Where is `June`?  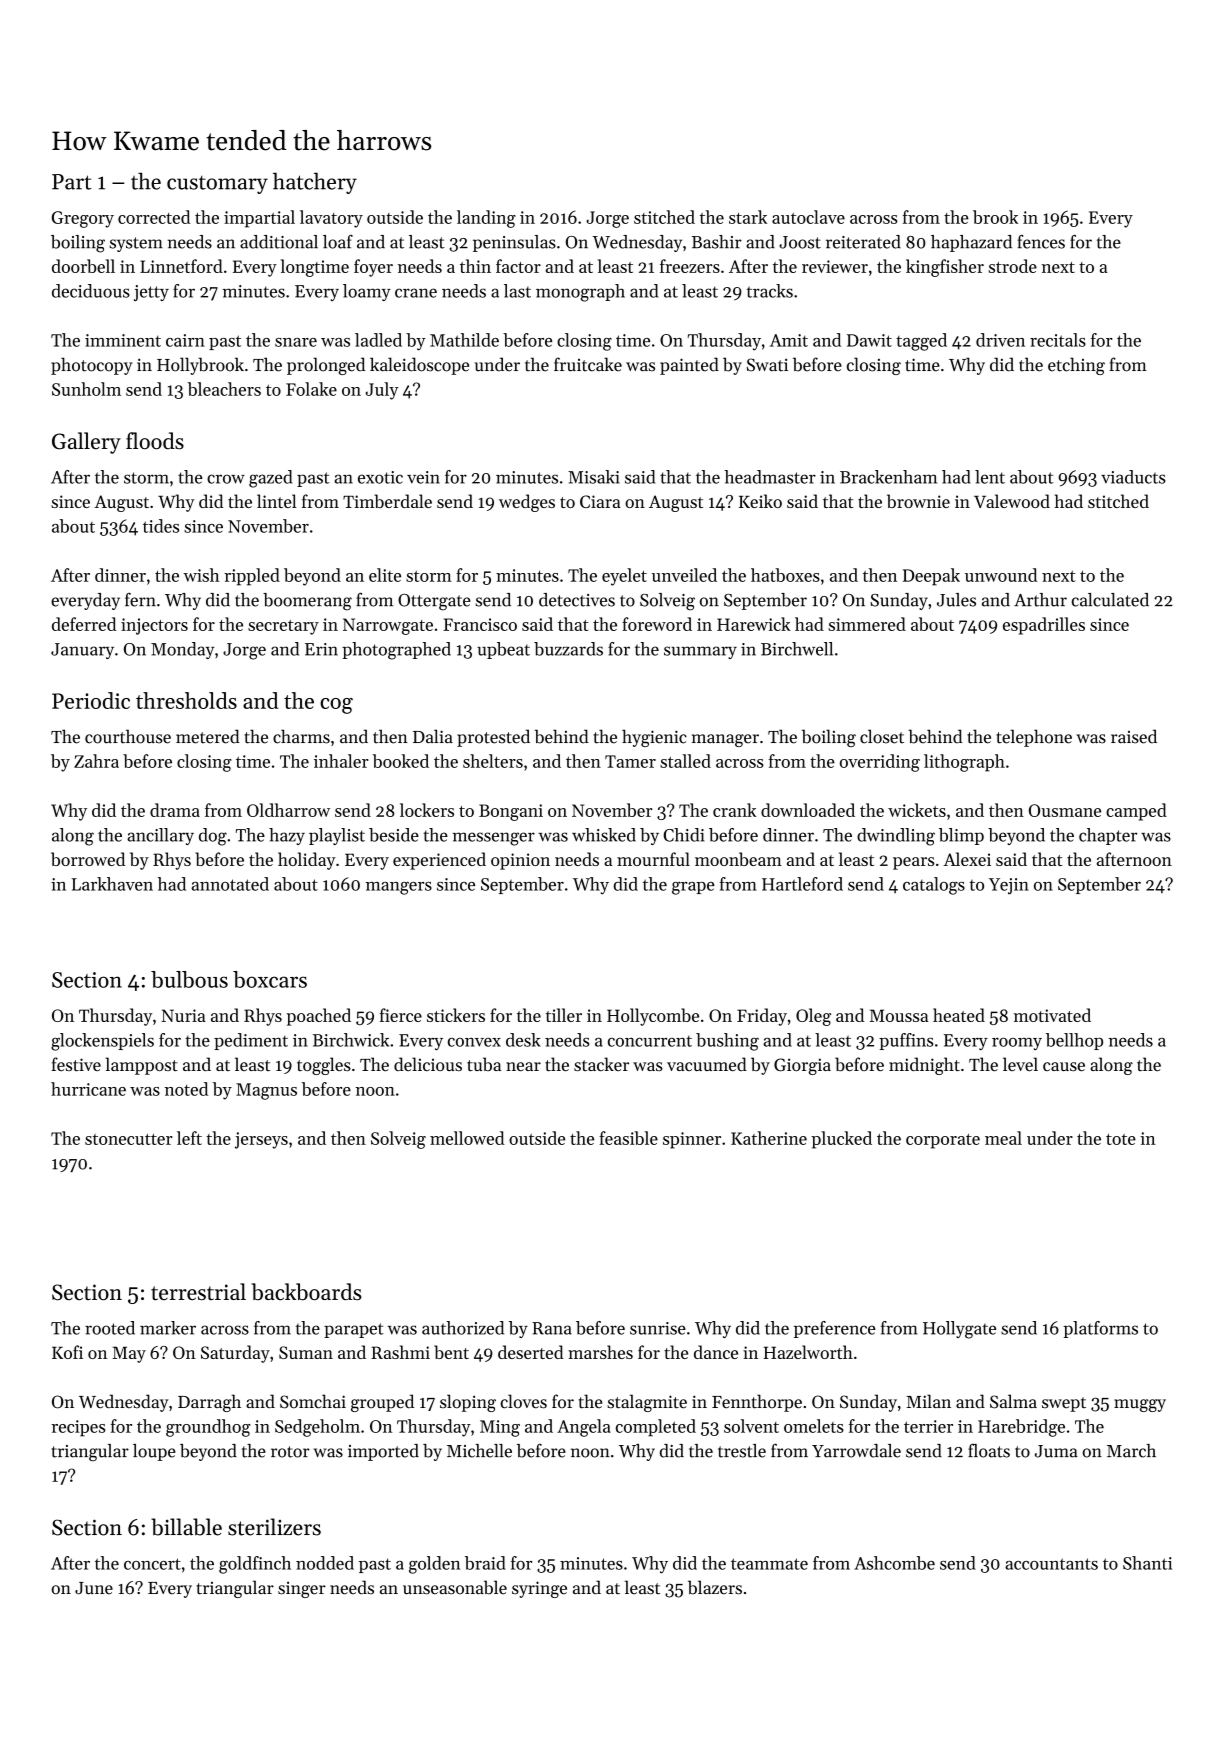 June is located at coordinates (94, 1588).
